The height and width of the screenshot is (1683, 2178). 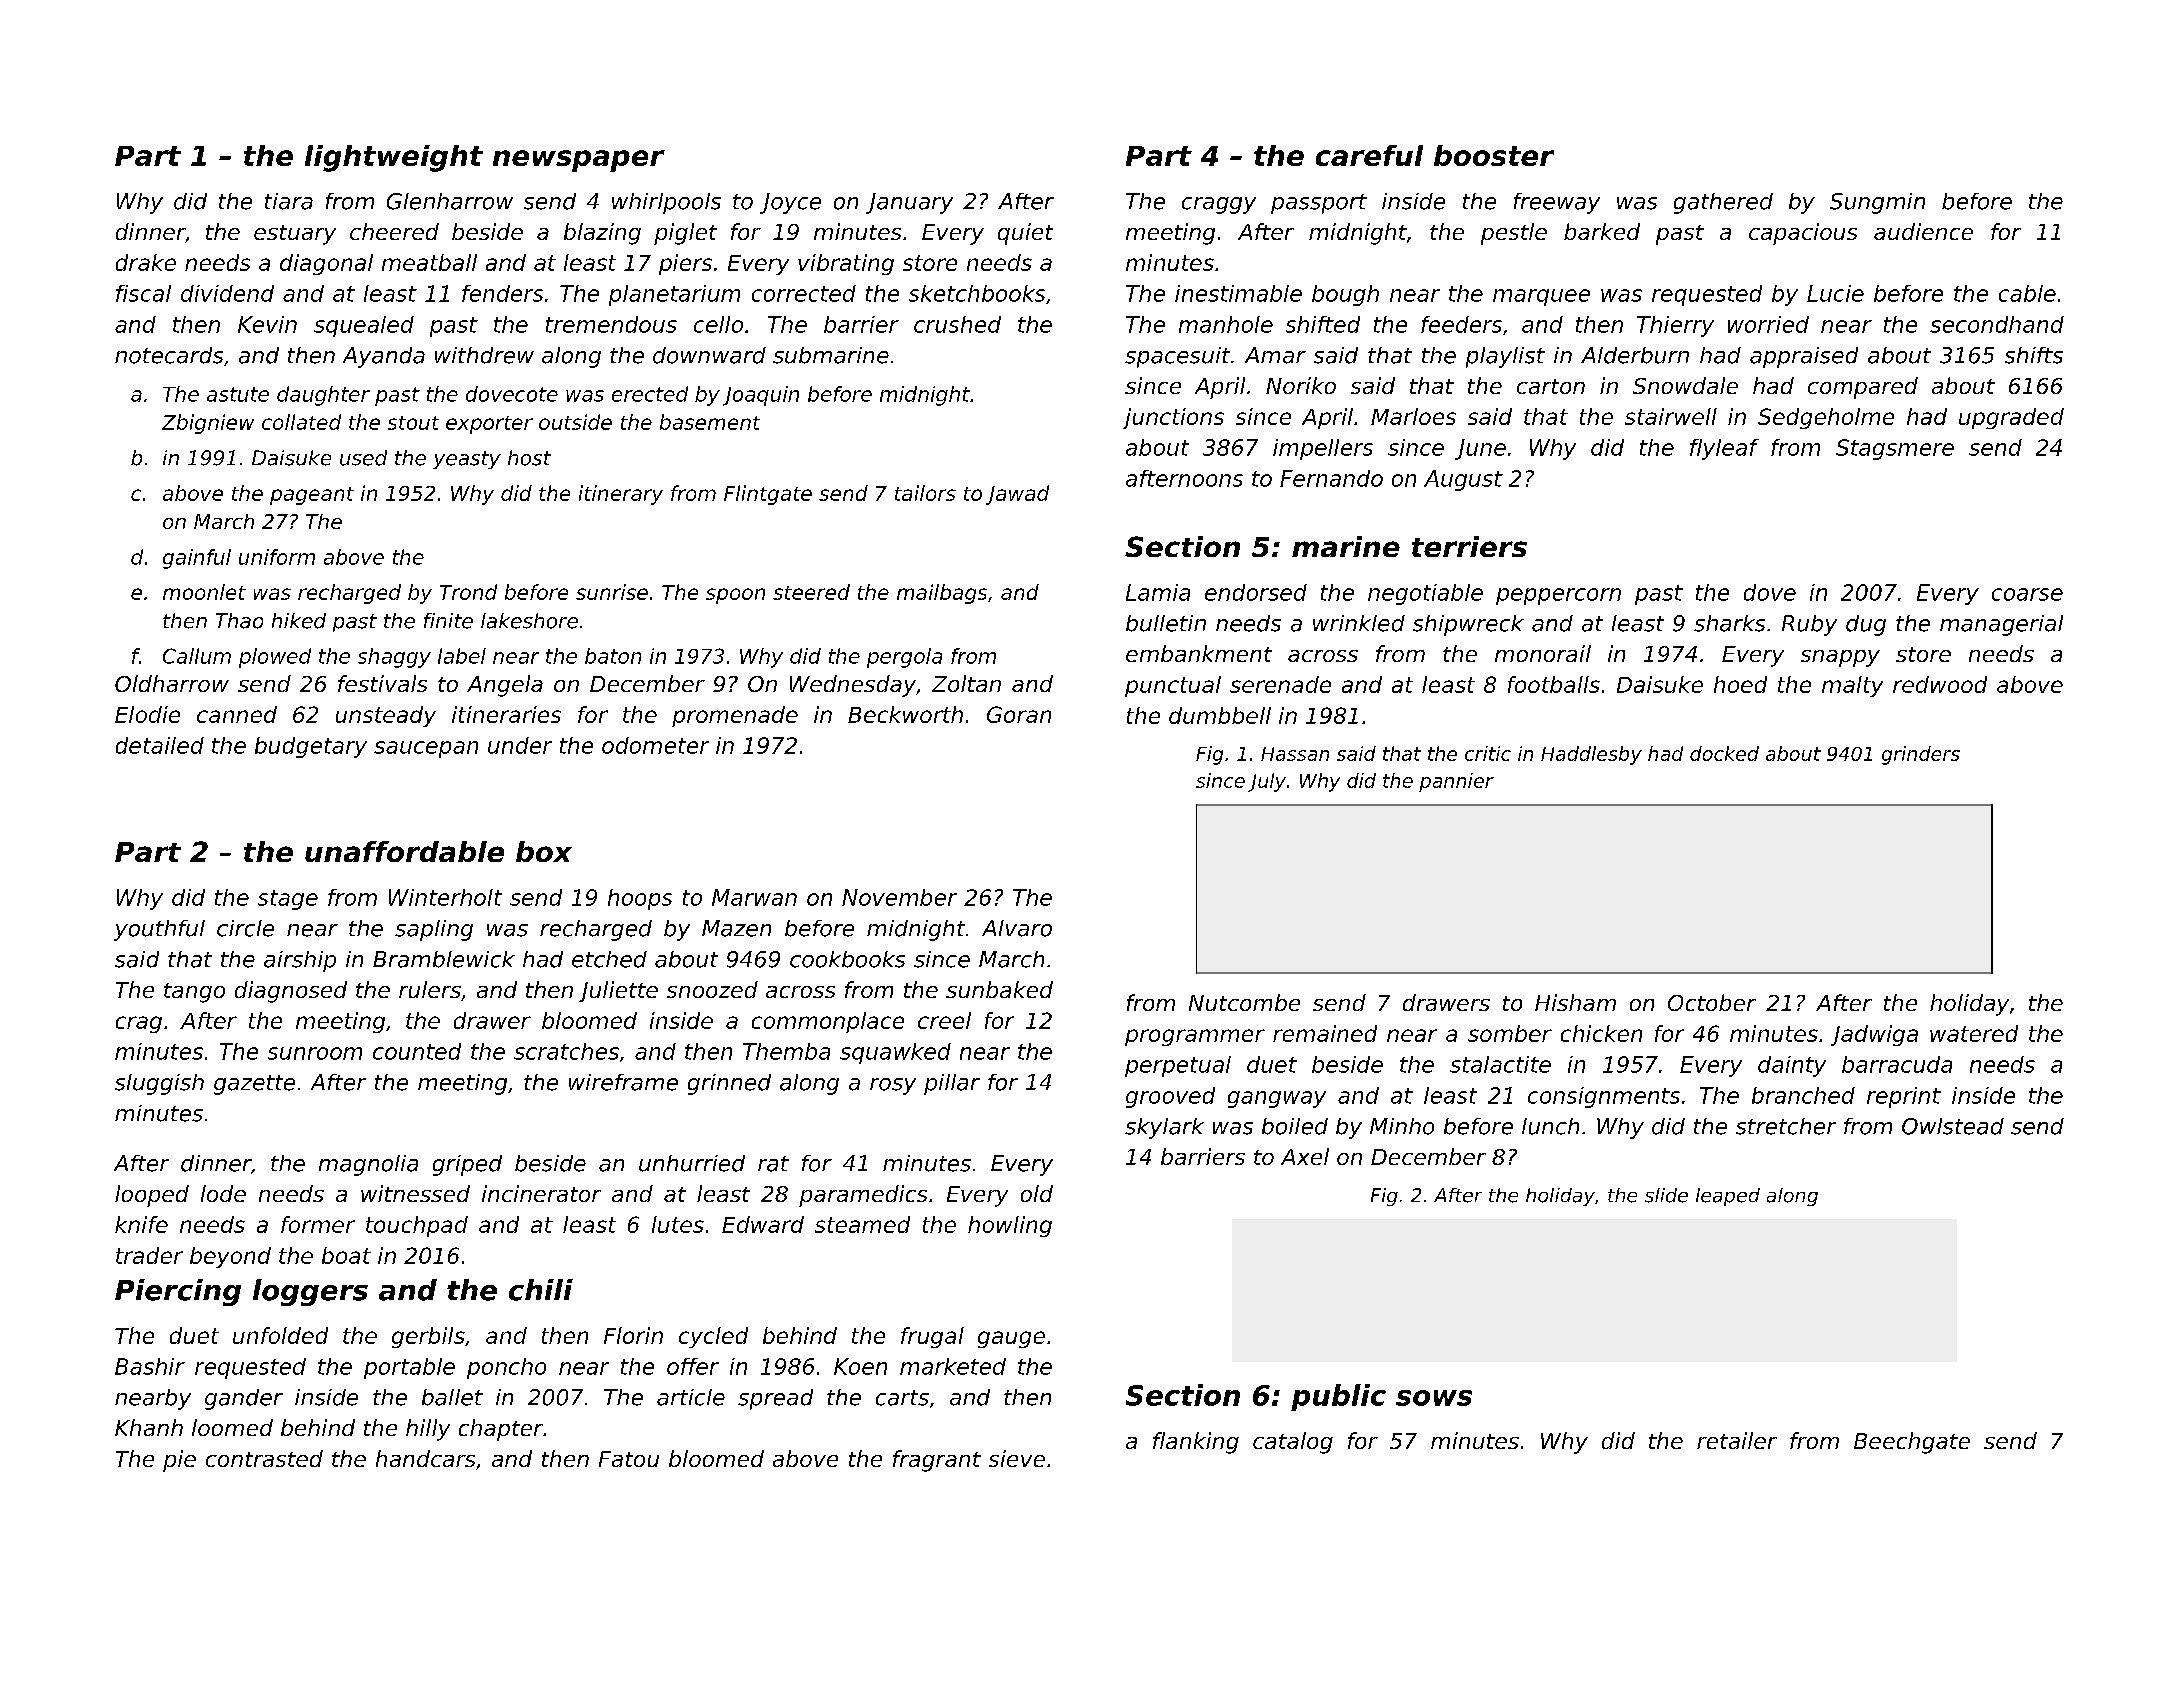 What do you see at coordinates (862, 1224) in the screenshot?
I see `steamed` at bounding box center [862, 1224].
